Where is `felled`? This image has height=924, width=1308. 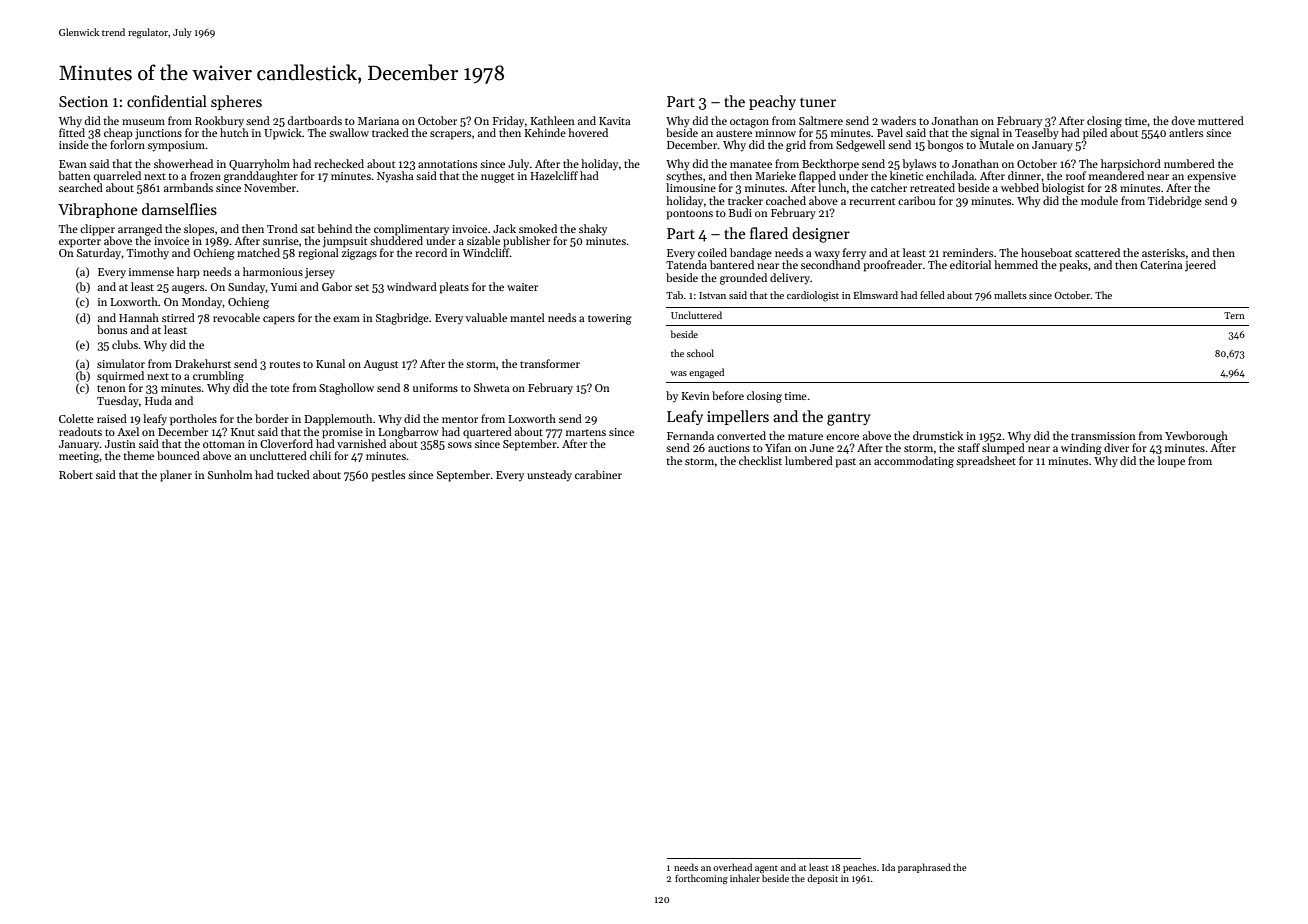
felled is located at coordinates (932, 295).
